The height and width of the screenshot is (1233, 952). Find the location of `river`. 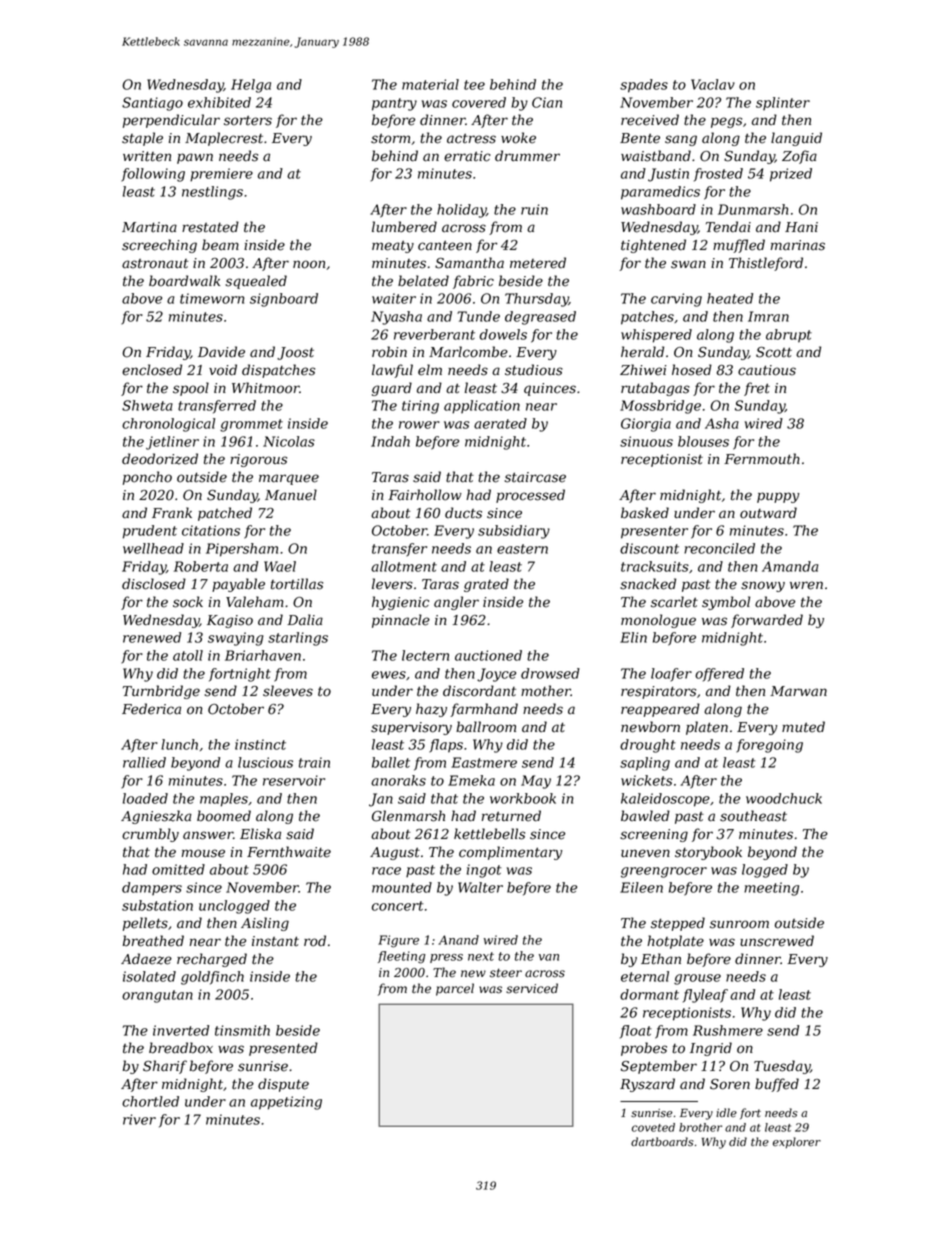

river is located at coordinates (139, 1119).
